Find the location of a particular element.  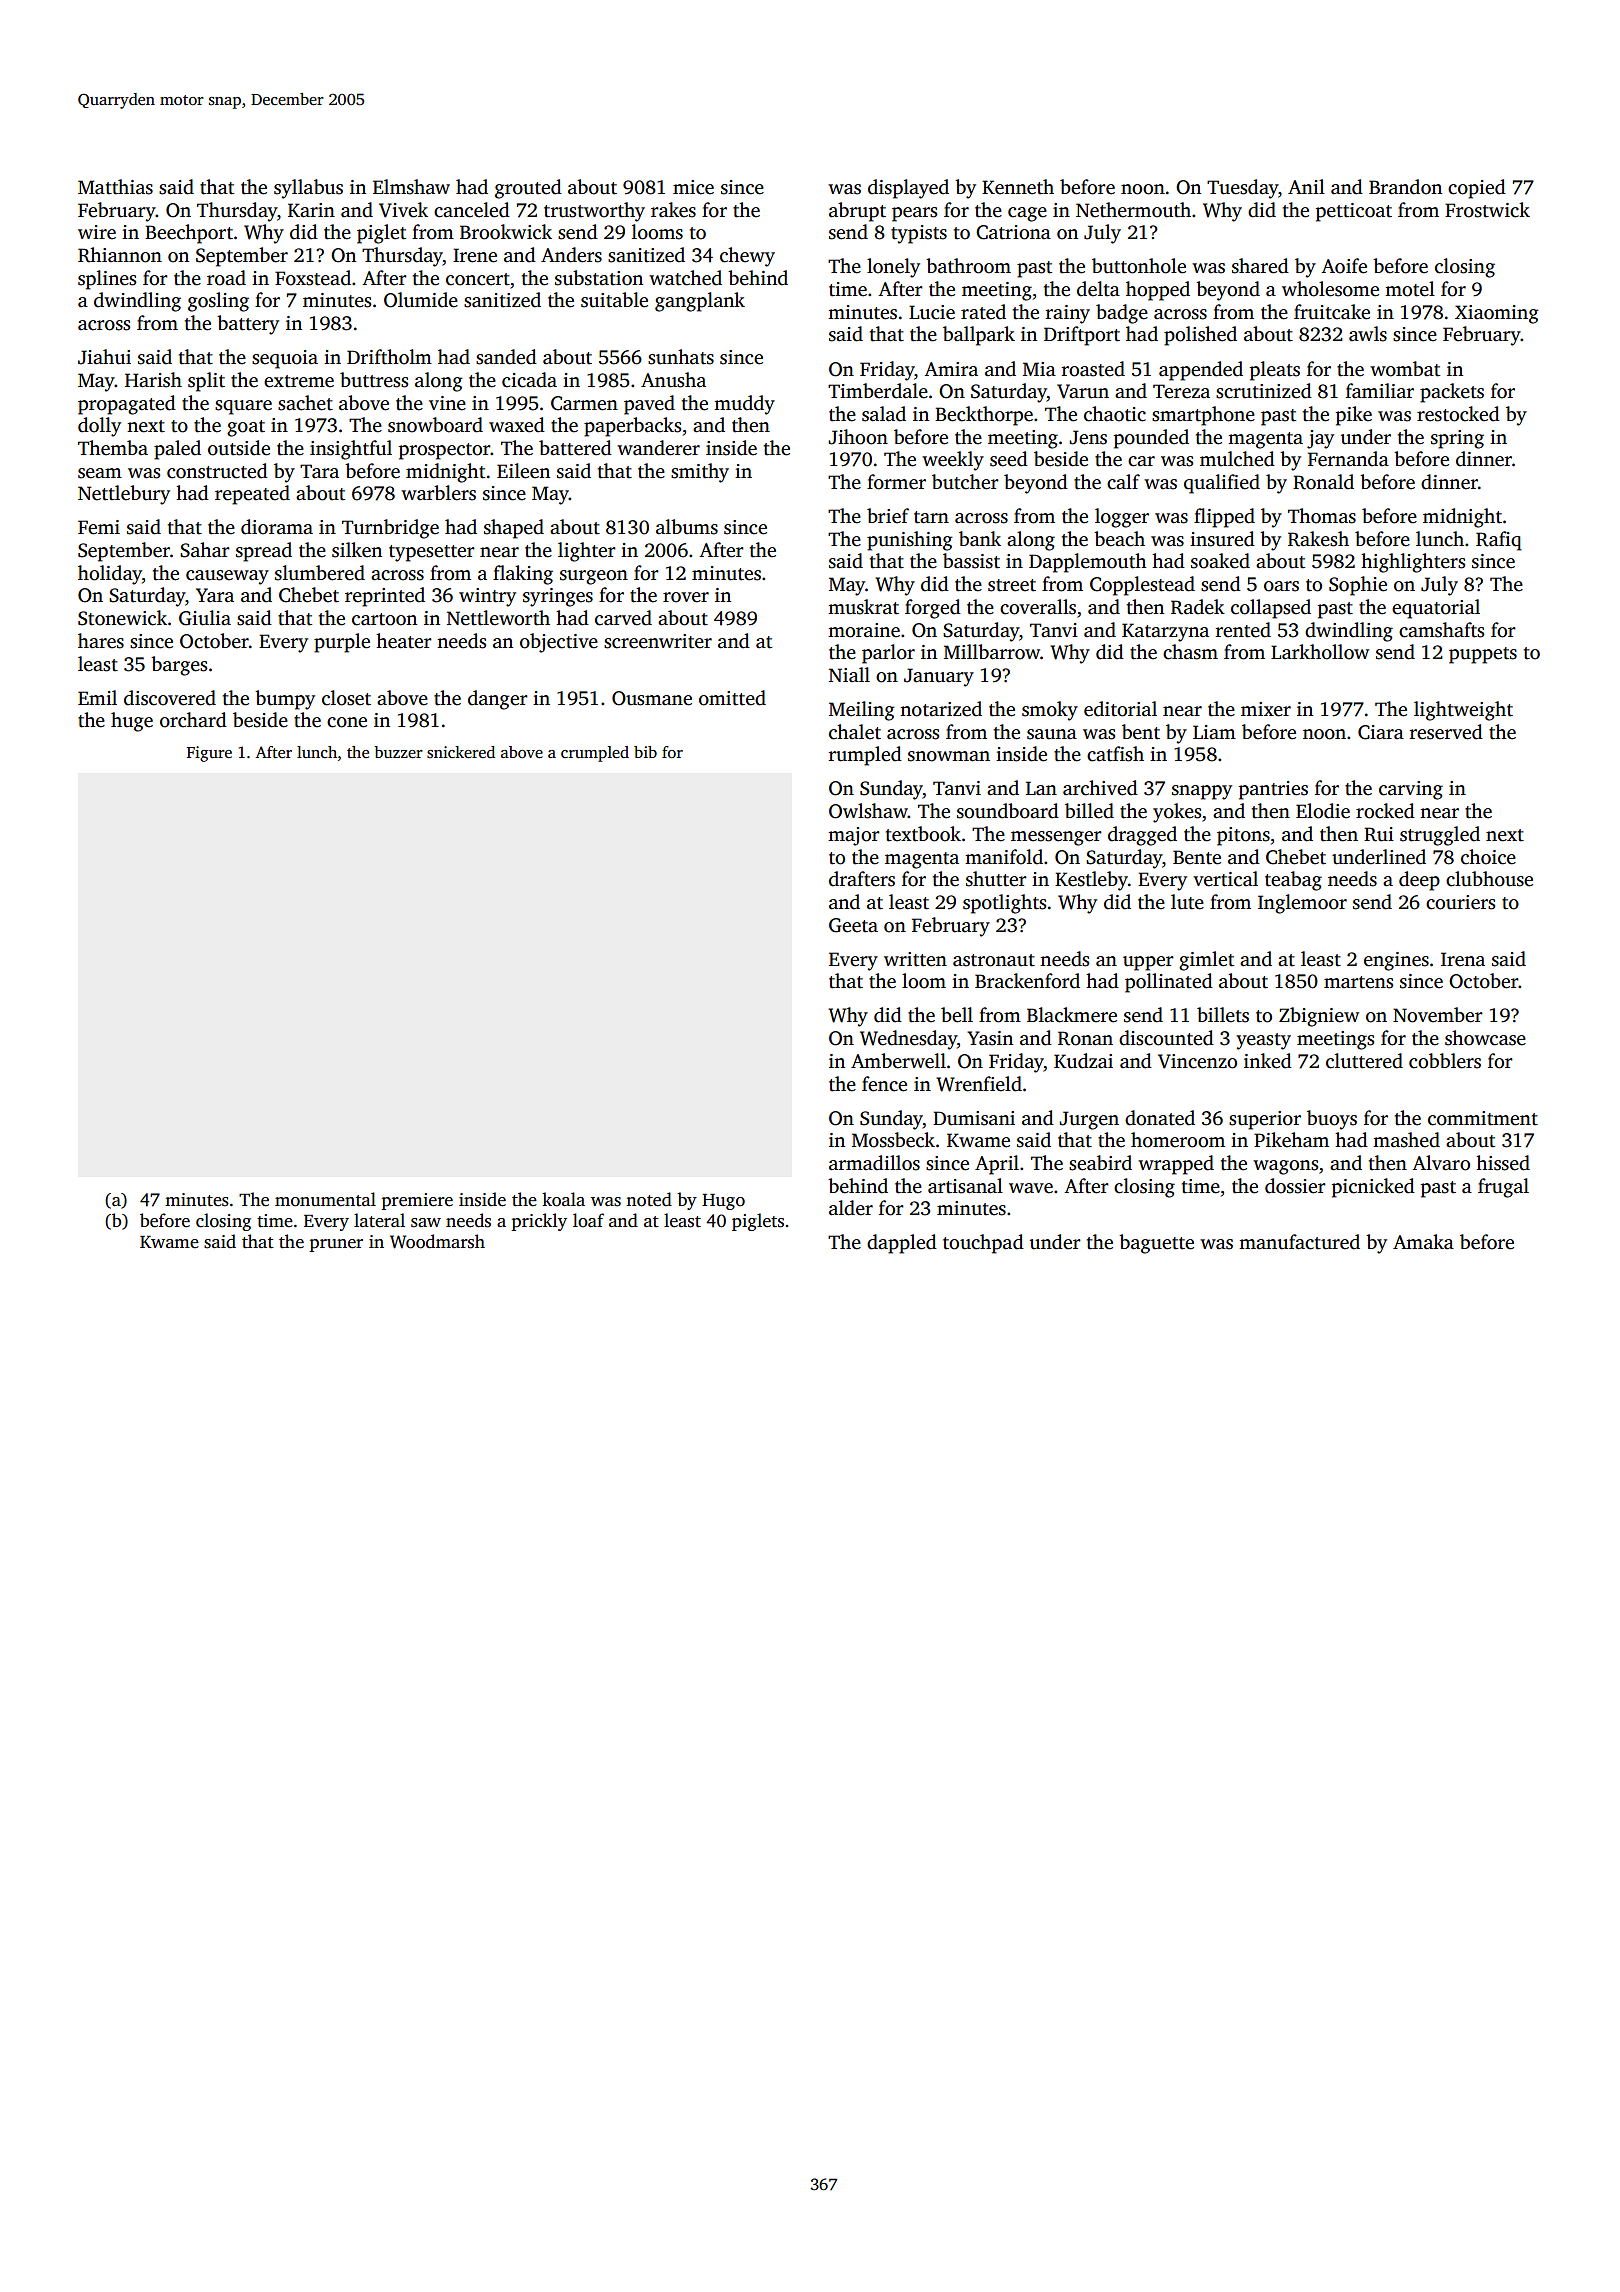

Figure is located at coordinates (209, 754).
